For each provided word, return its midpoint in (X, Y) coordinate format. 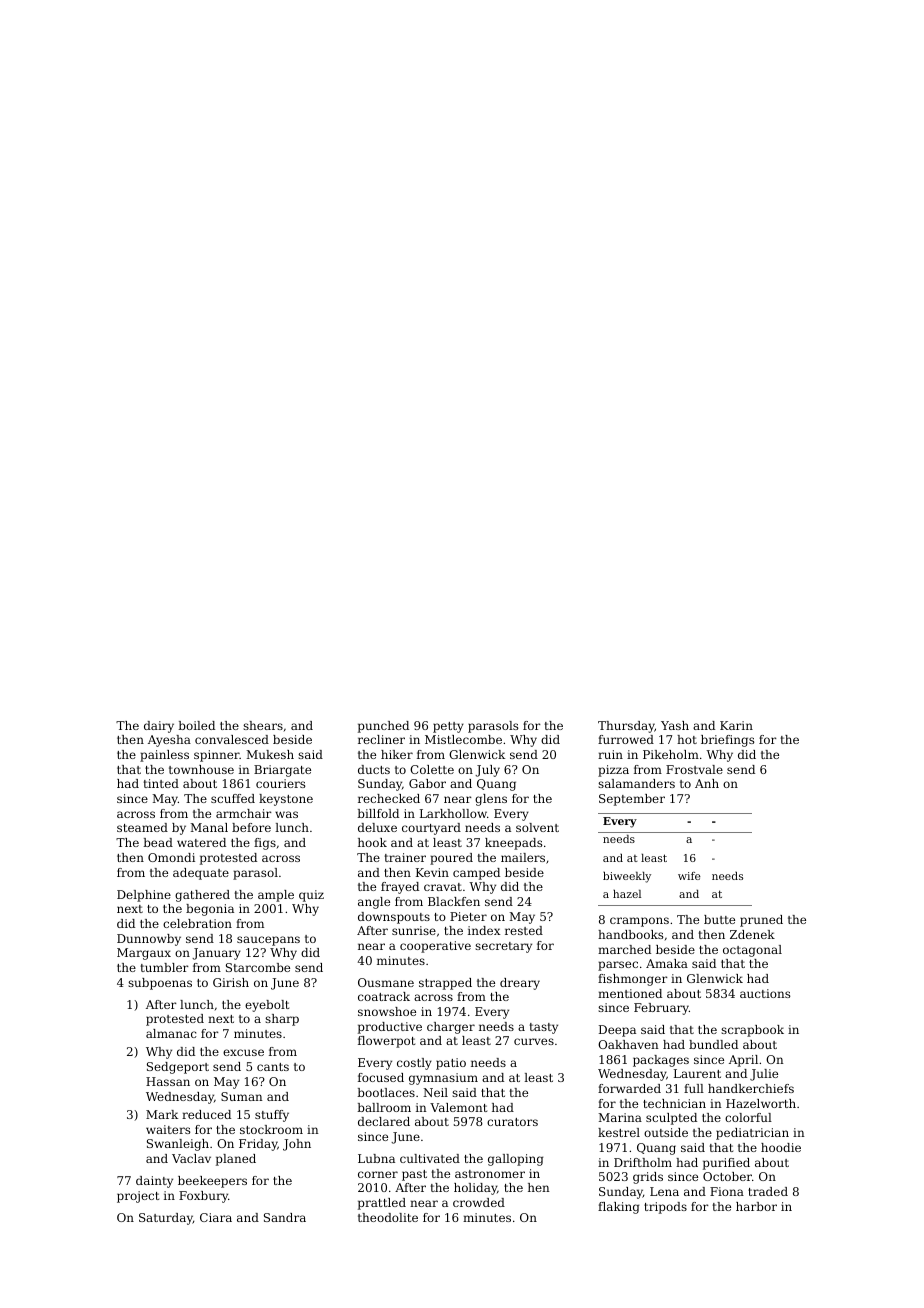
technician (674, 1103)
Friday (258, 1145)
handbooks (630, 934)
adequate (201, 874)
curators (512, 1122)
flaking (618, 1208)
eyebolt (267, 1006)
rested (524, 930)
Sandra (285, 1217)
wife (689, 876)
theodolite (388, 1217)
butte (719, 919)
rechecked (389, 798)
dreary (520, 984)
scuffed (233, 798)
